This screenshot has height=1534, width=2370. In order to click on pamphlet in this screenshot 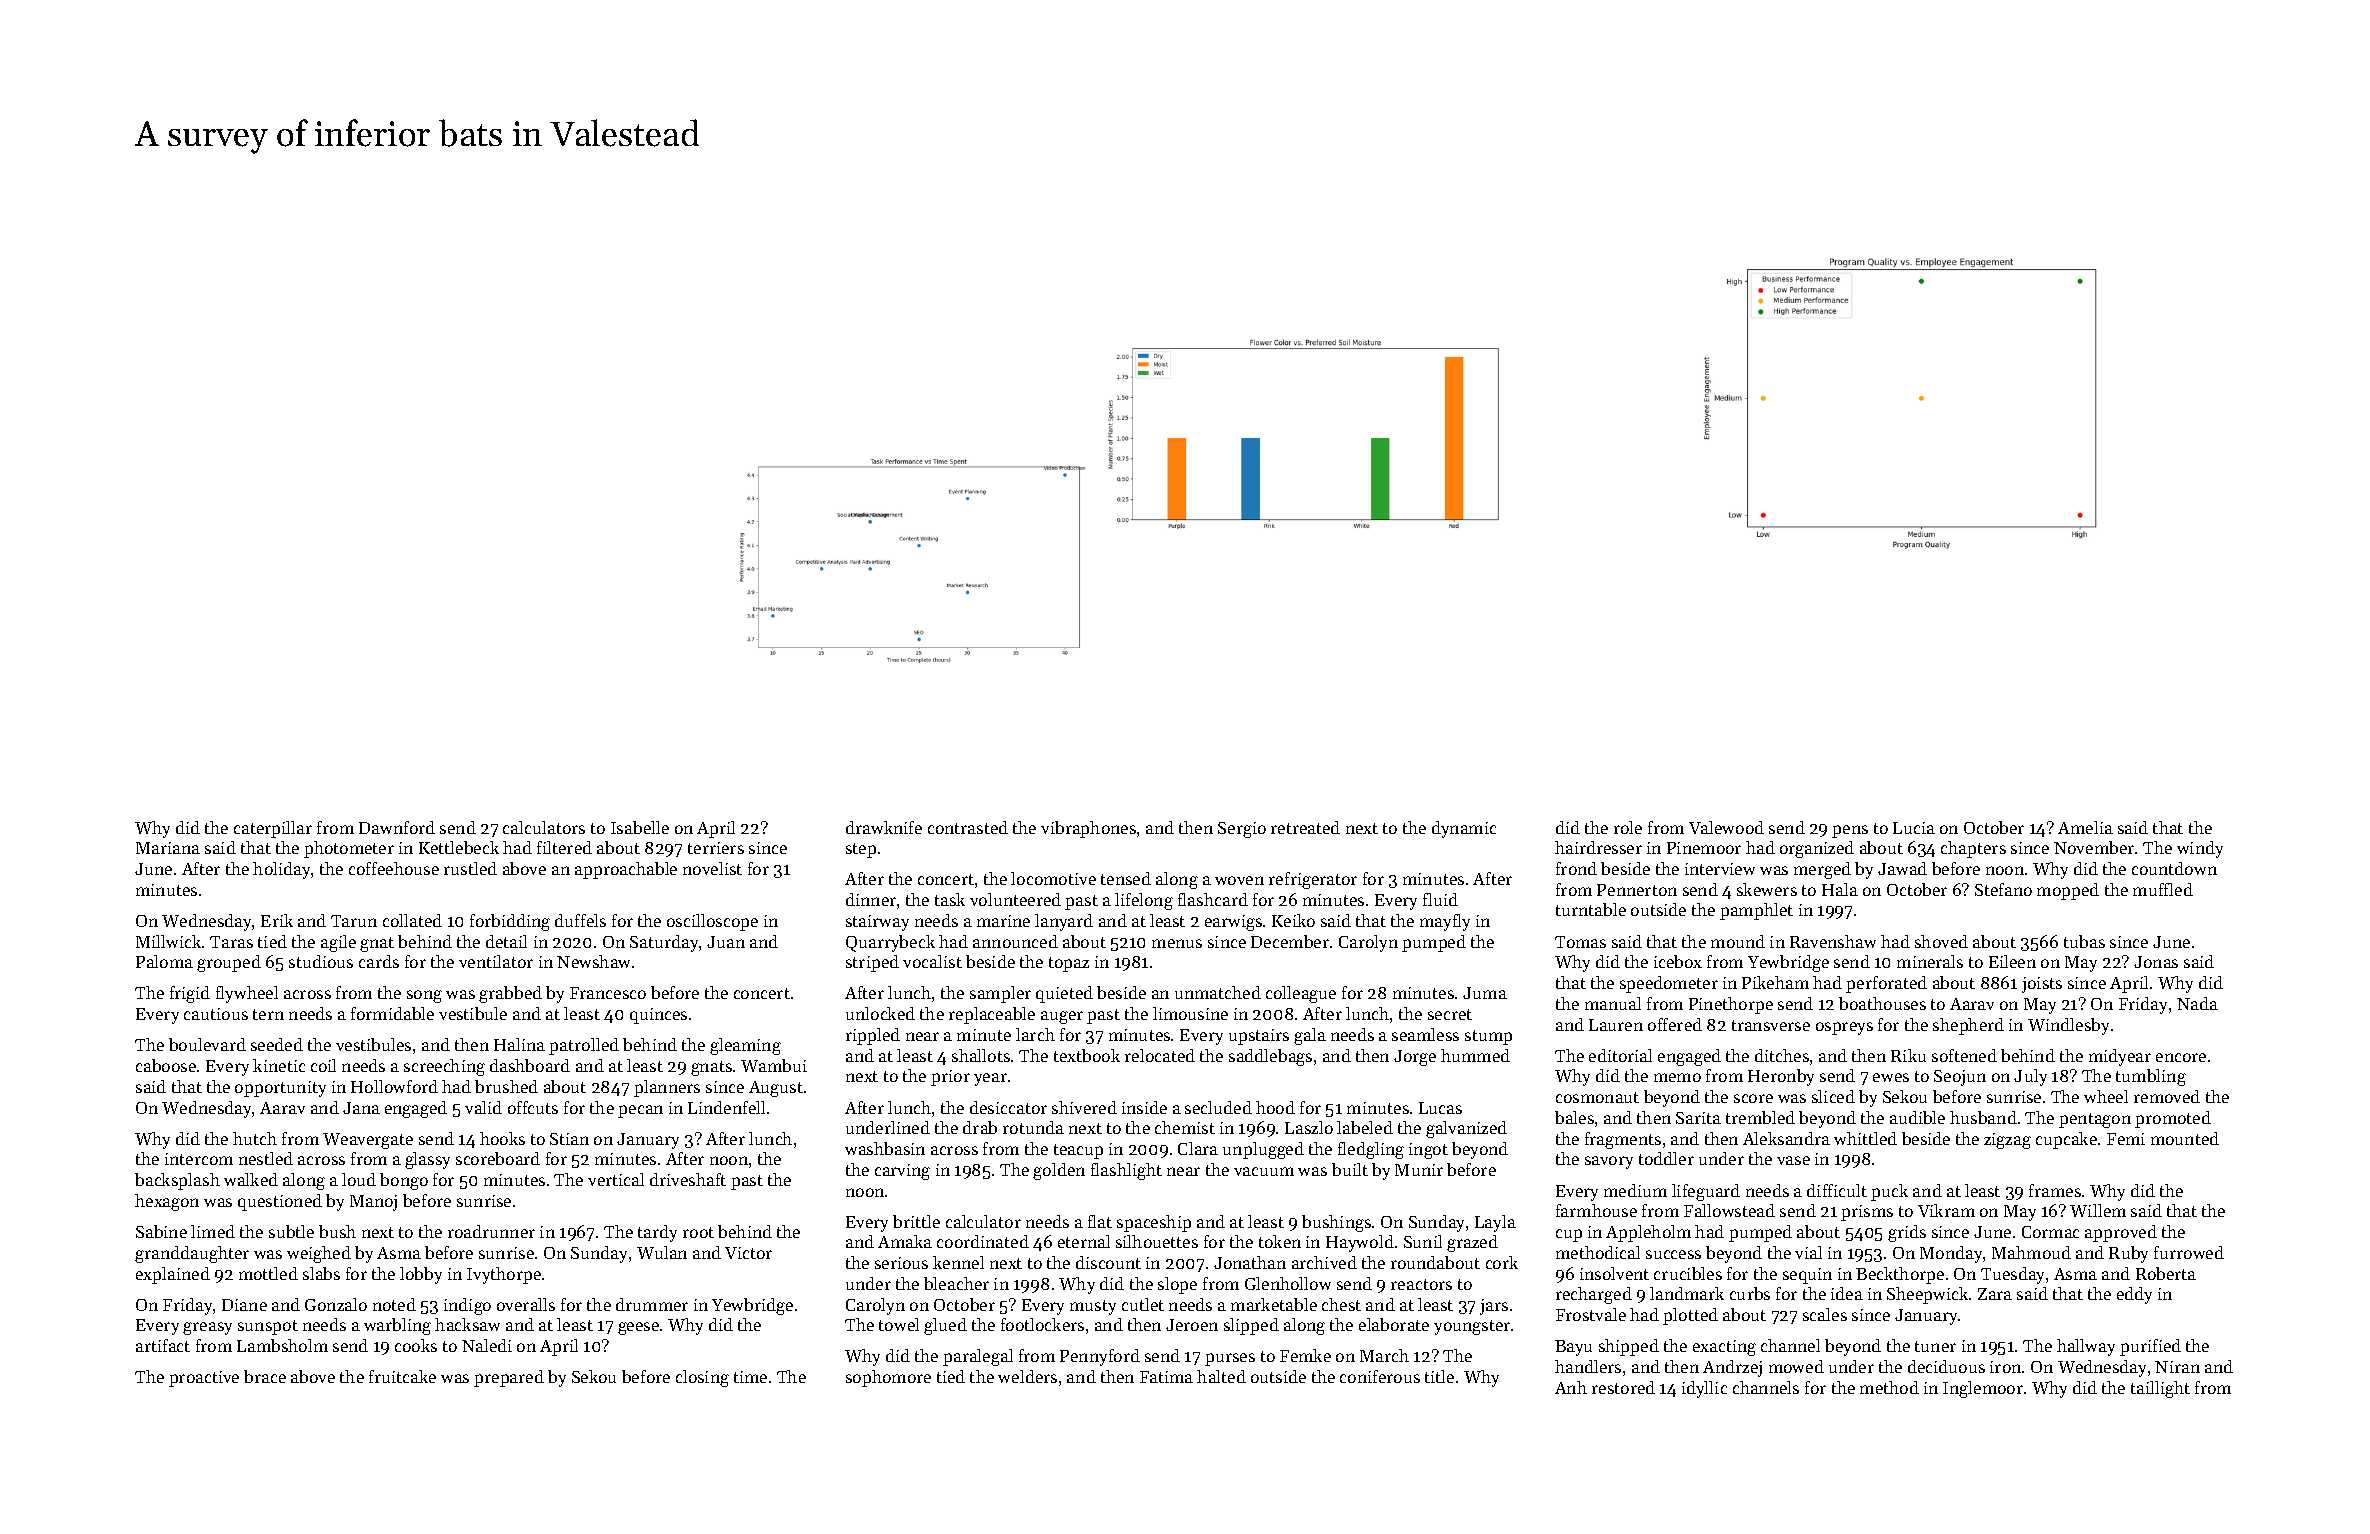, I will do `click(1756, 911)`.
